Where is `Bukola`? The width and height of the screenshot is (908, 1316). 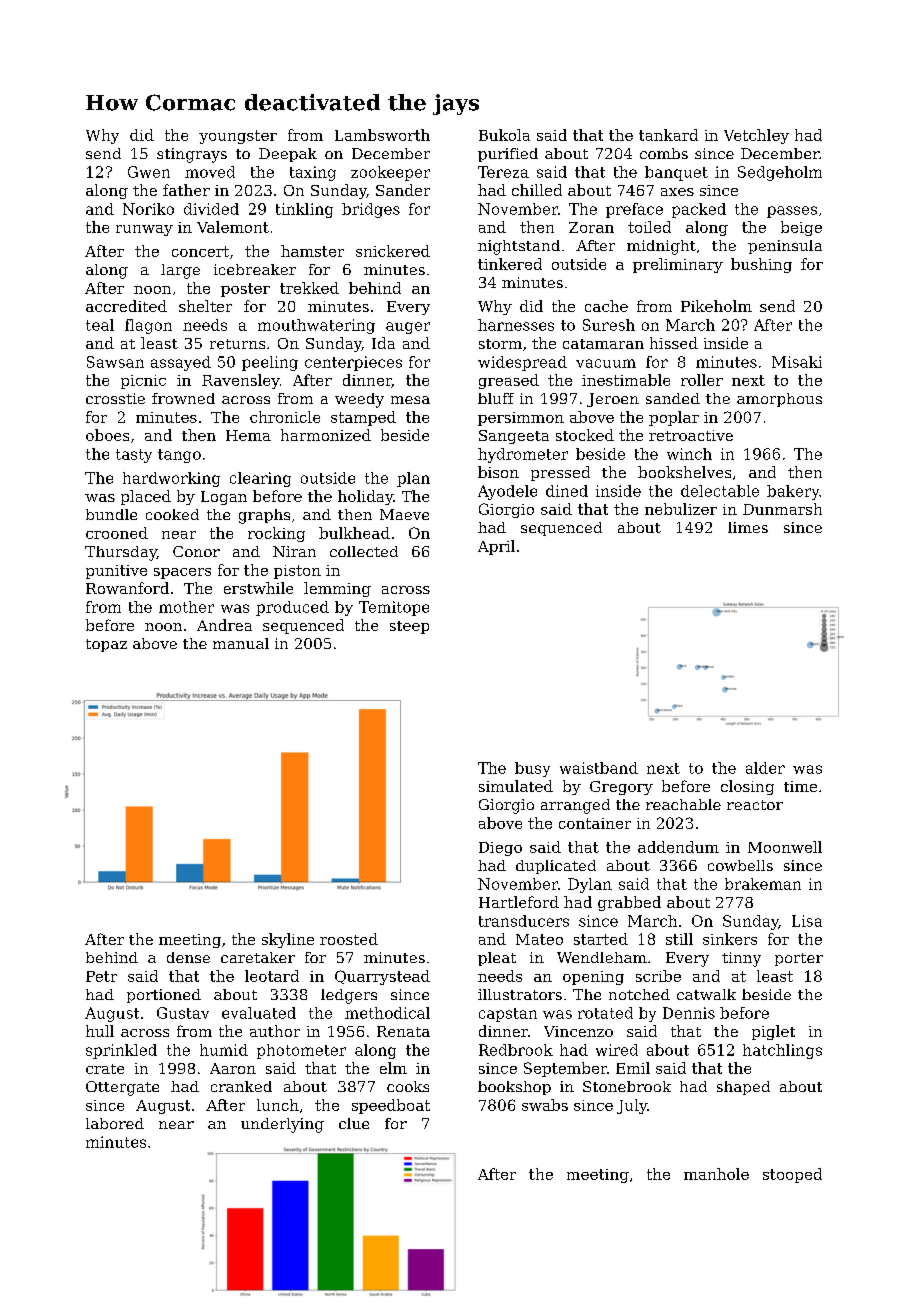
Bukola is located at coordinates (504, 135).
